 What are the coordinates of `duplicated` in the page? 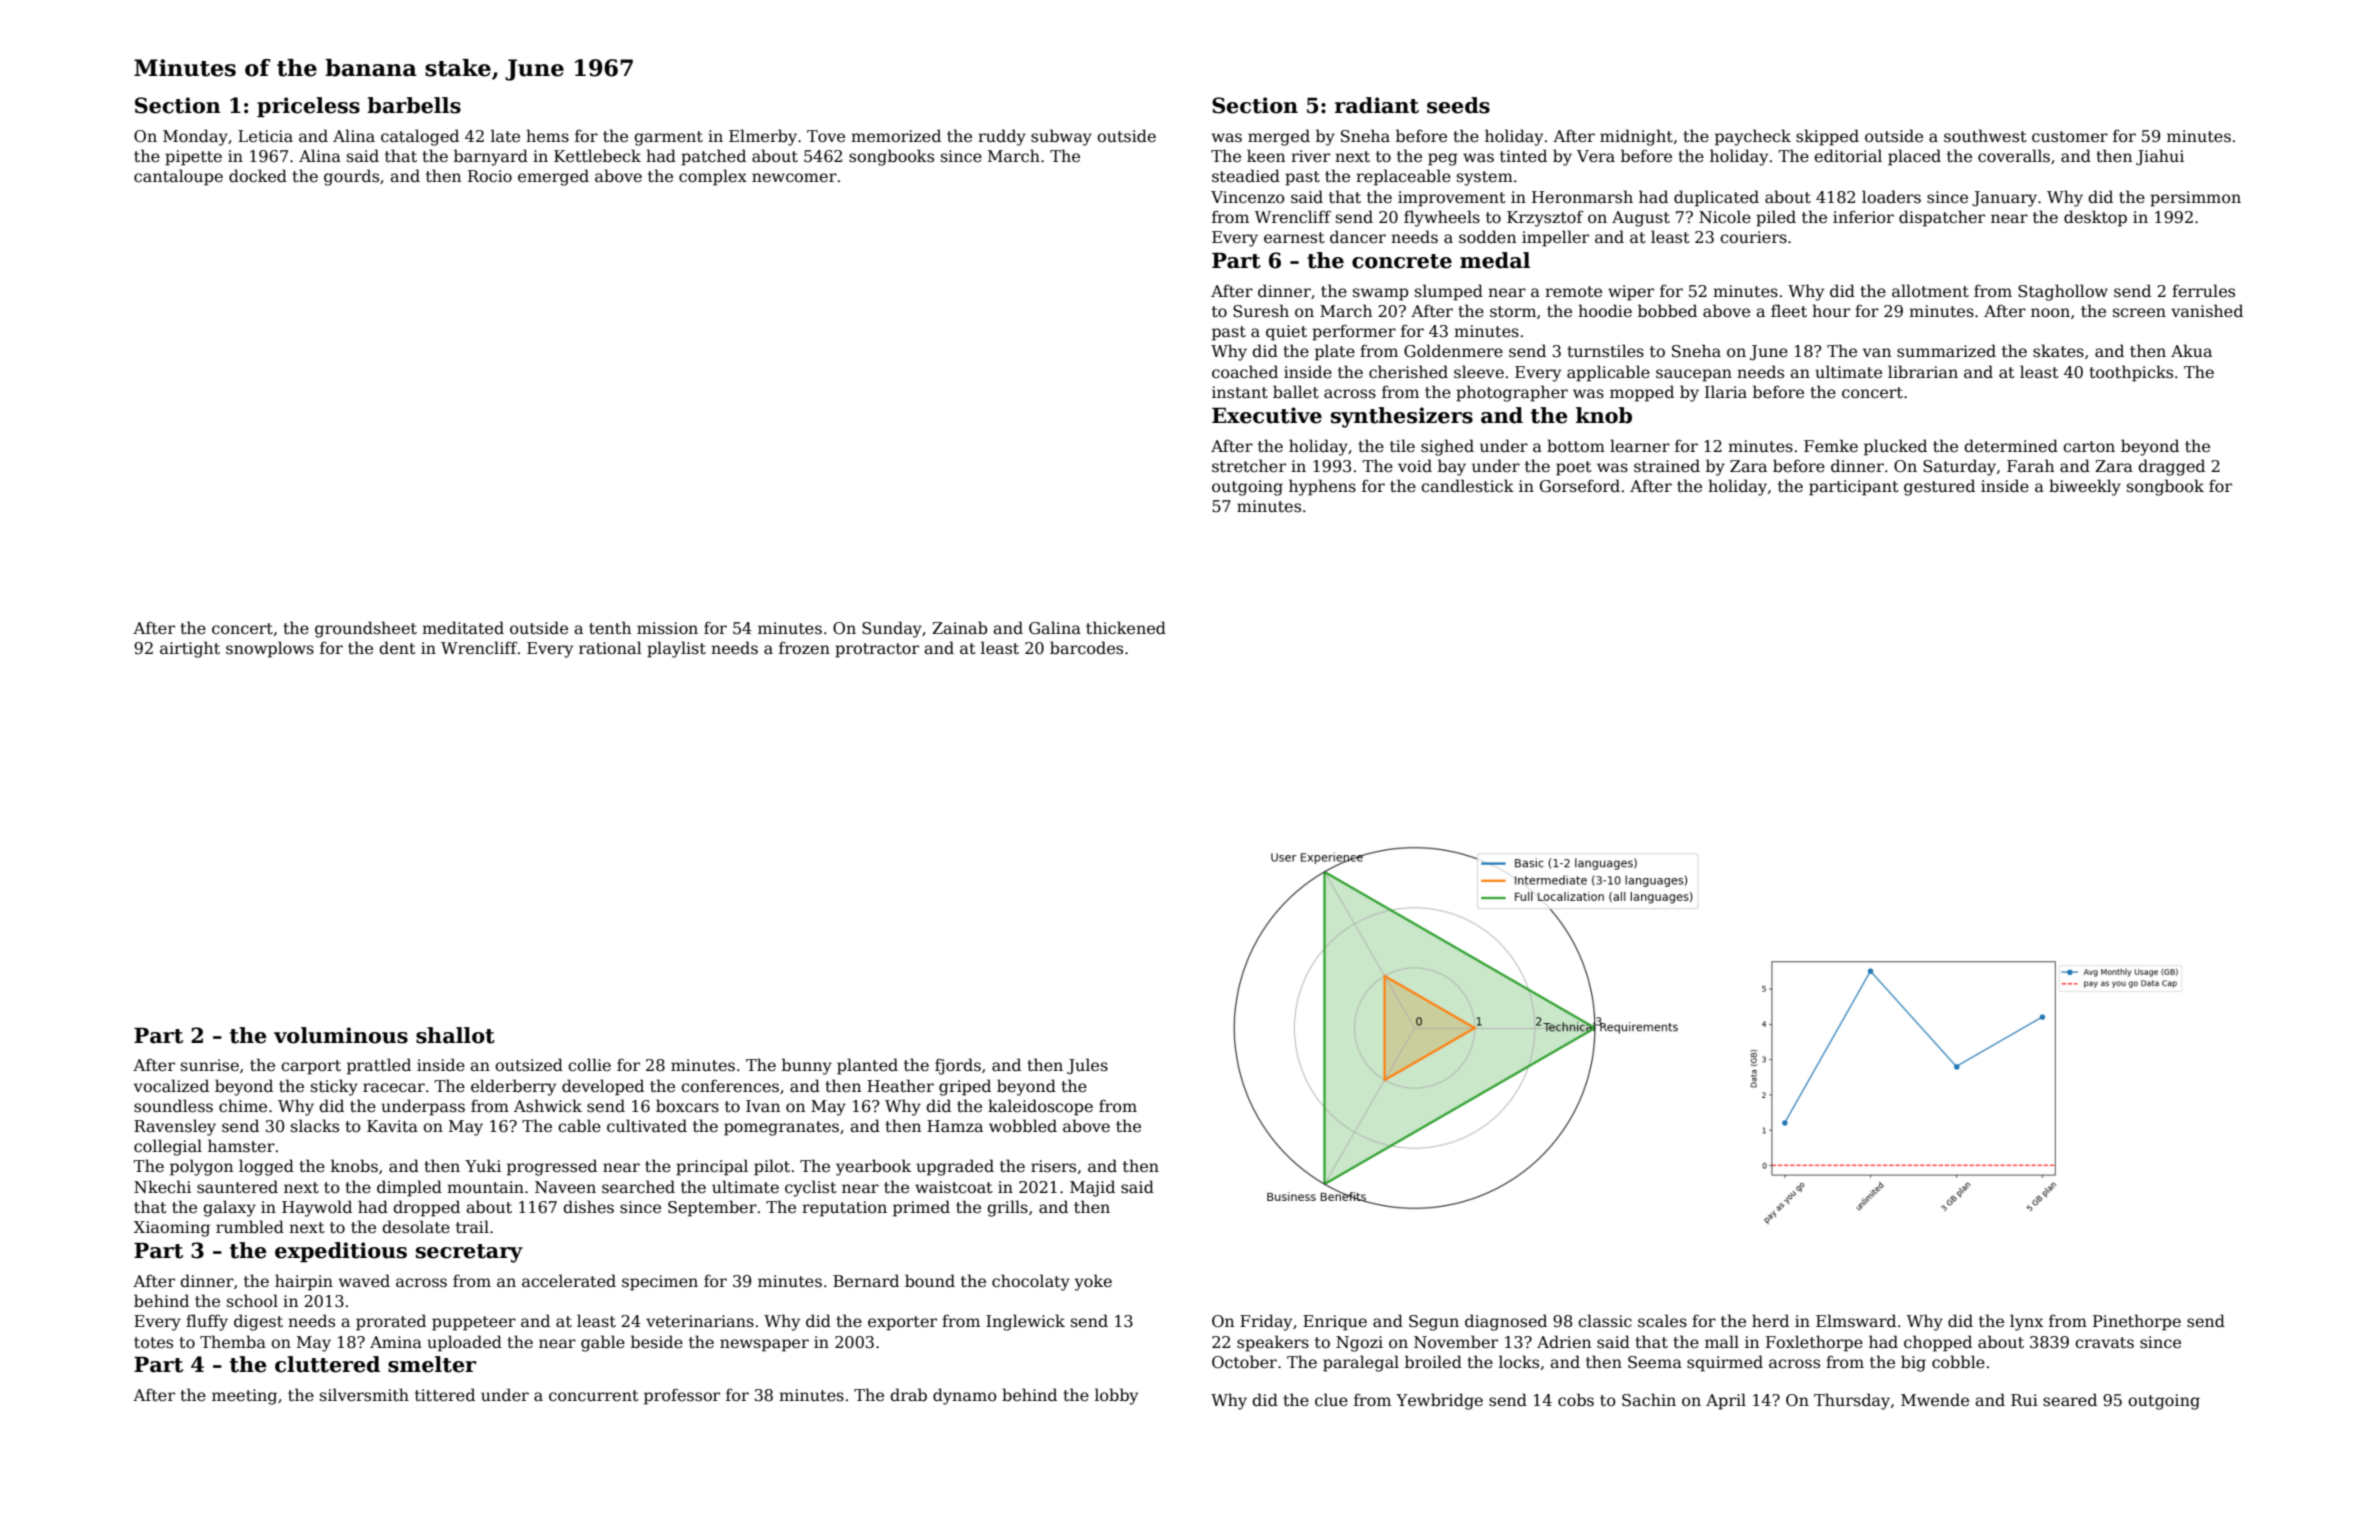 It's located at (1716, 198).
